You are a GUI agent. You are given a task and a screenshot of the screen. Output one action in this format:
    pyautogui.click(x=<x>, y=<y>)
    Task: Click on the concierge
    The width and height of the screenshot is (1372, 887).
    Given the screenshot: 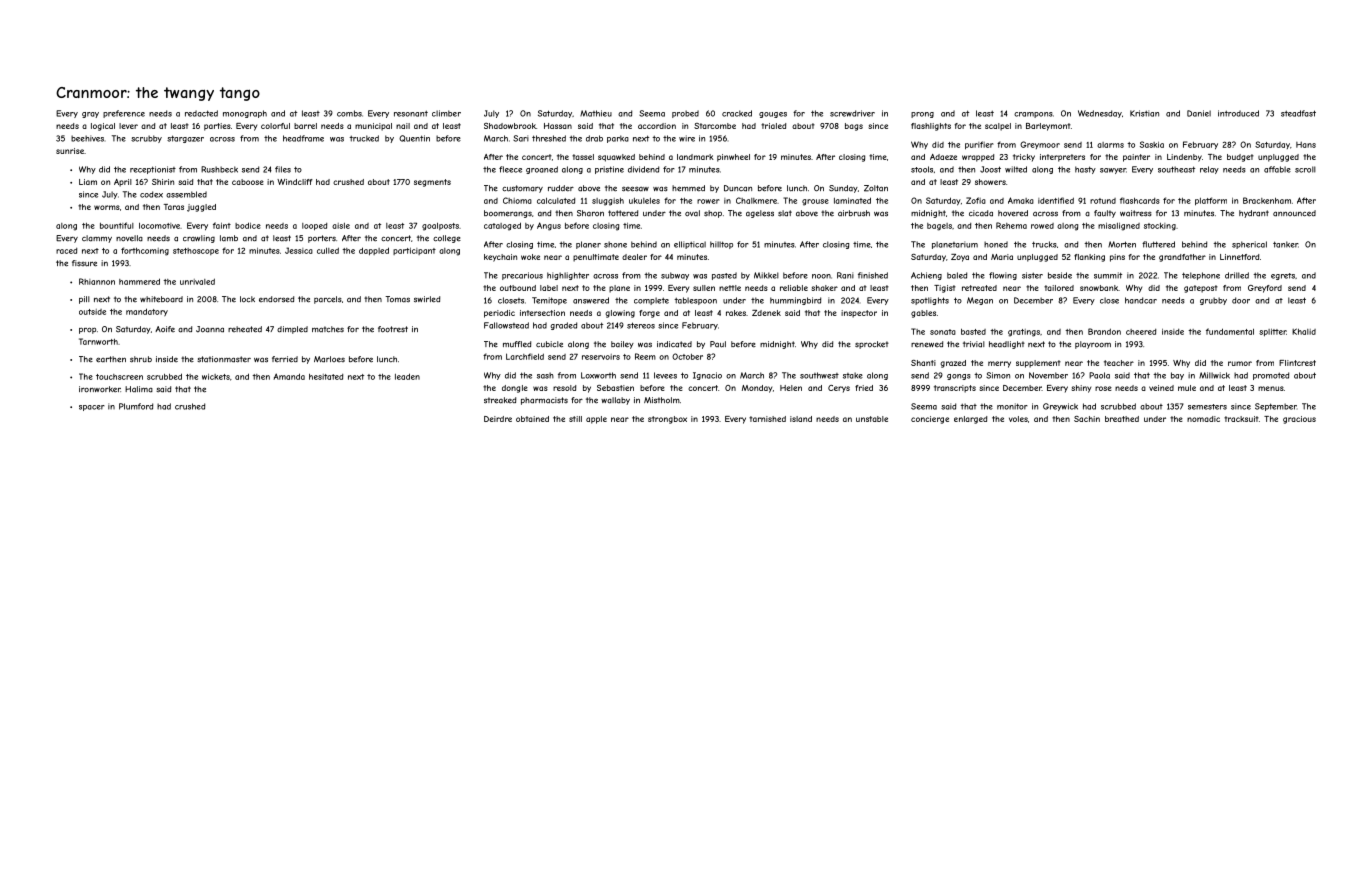 What is the action you would take?
    pyautogui.click(x=930, y=420)
